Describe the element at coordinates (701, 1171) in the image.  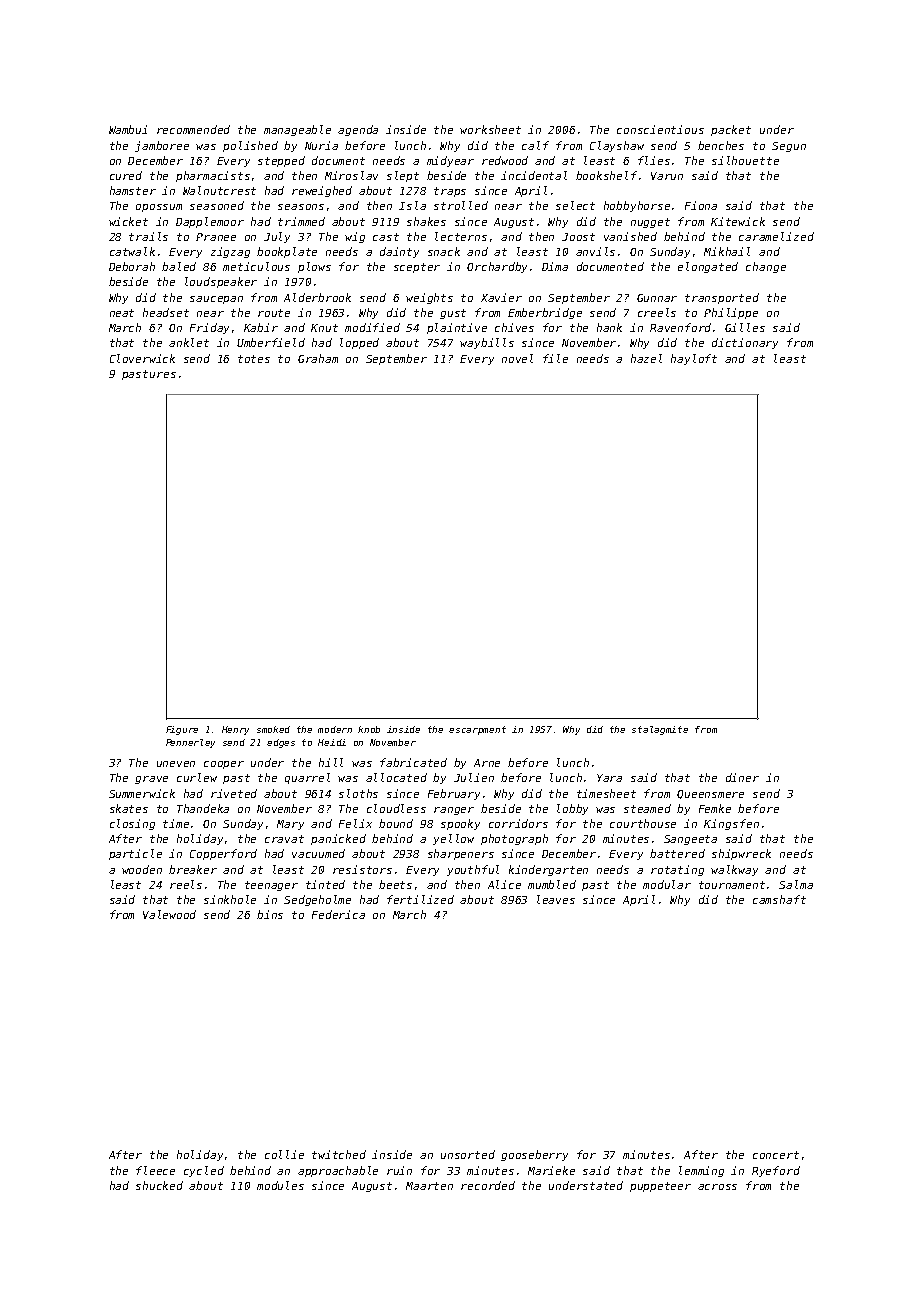
I see `lemming` at that location.
